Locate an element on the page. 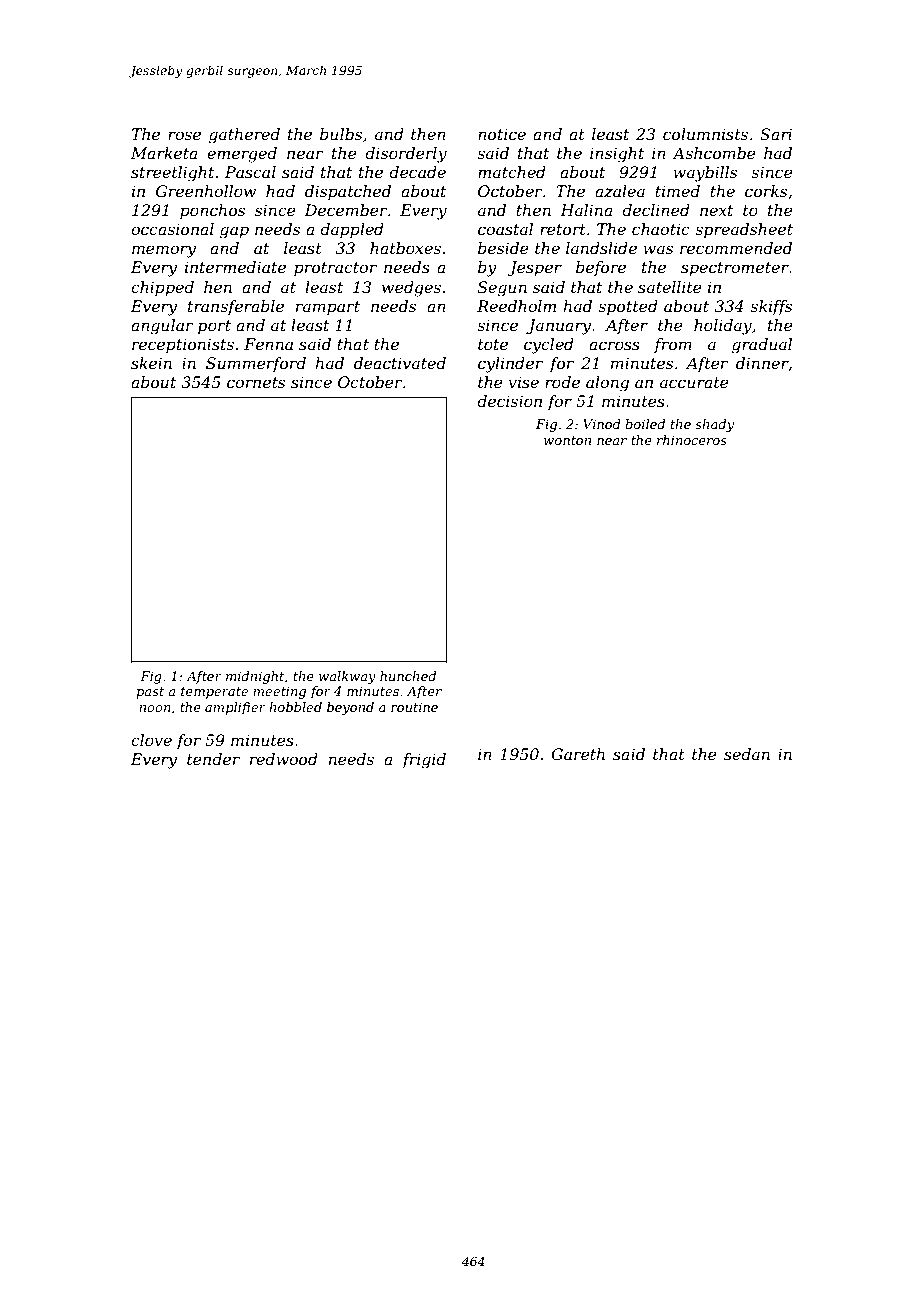 The width and height of the document is (924, 1314). waybills is located at coordinates (705, 174).
